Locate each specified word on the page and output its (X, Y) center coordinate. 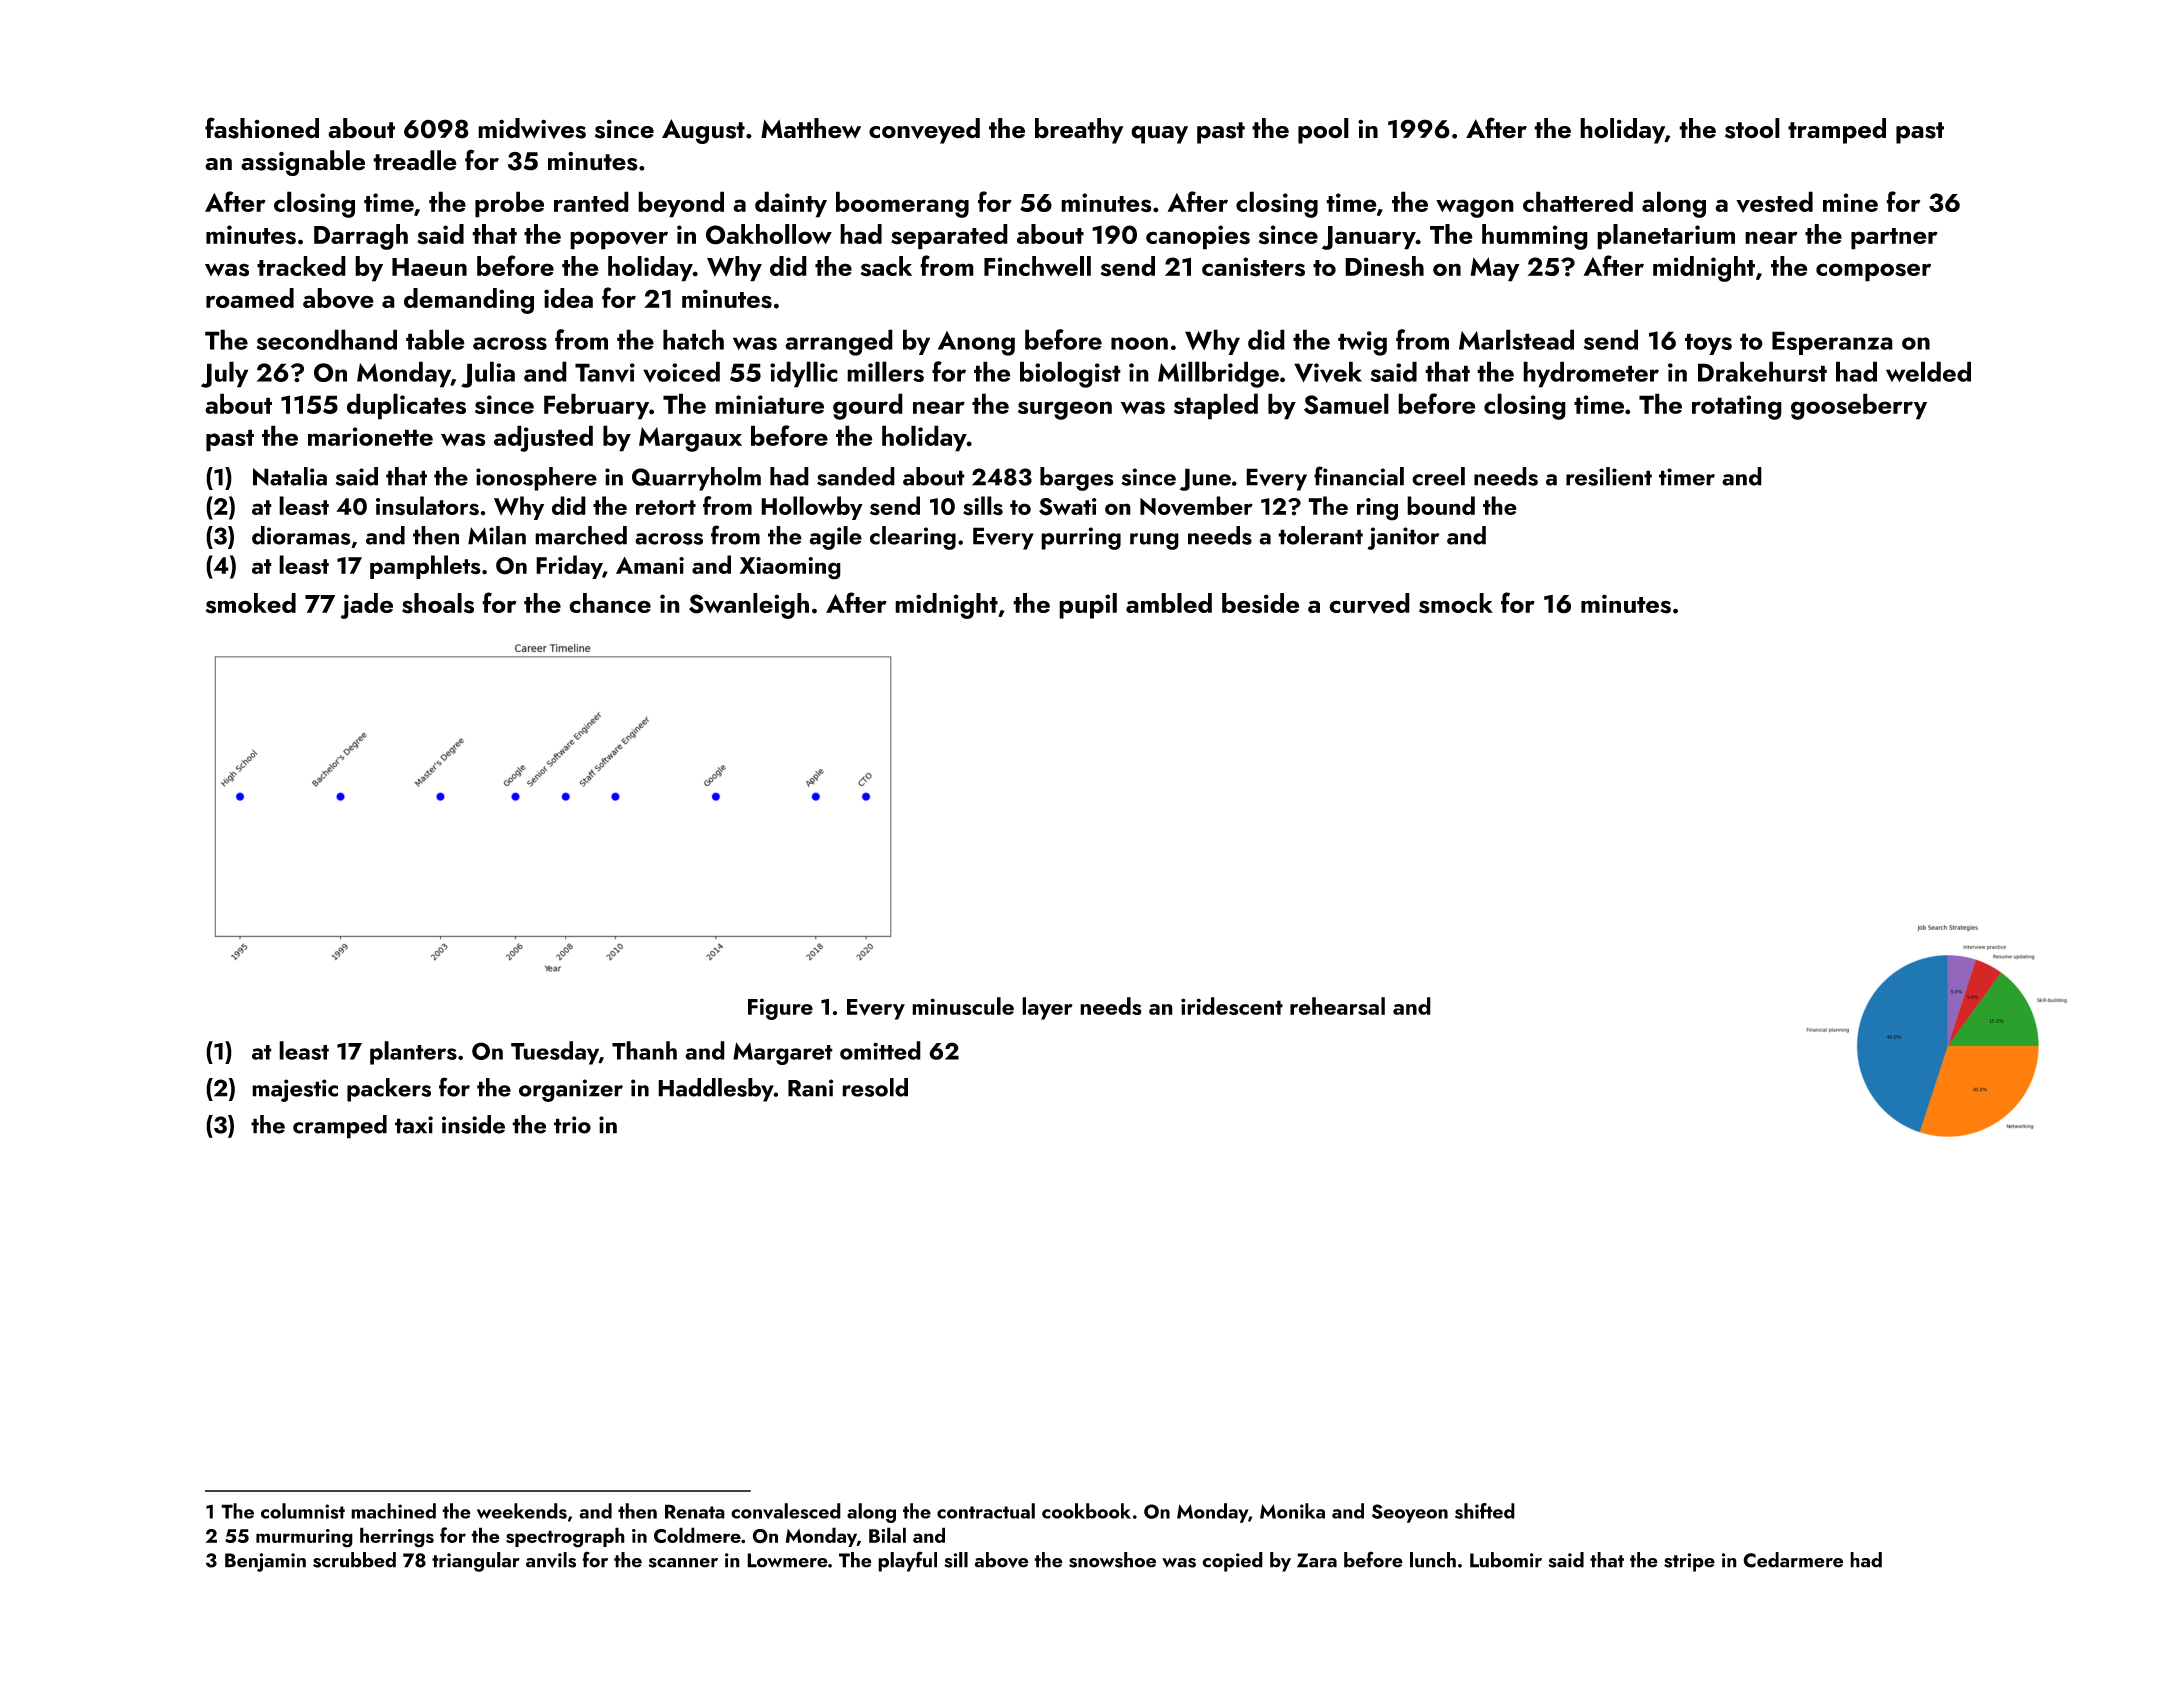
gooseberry (1859, 406)
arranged (839, 342)
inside (473, 1124)
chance (610, 603)
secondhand (327, 339)
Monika (1292, 1511)
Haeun (429, 267)
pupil (1088, 606)
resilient (1609, 476)
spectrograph (565, 1537)
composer (1873, 272)
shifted (1485, 1511)
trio (572, 1125)
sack (886, 266)
